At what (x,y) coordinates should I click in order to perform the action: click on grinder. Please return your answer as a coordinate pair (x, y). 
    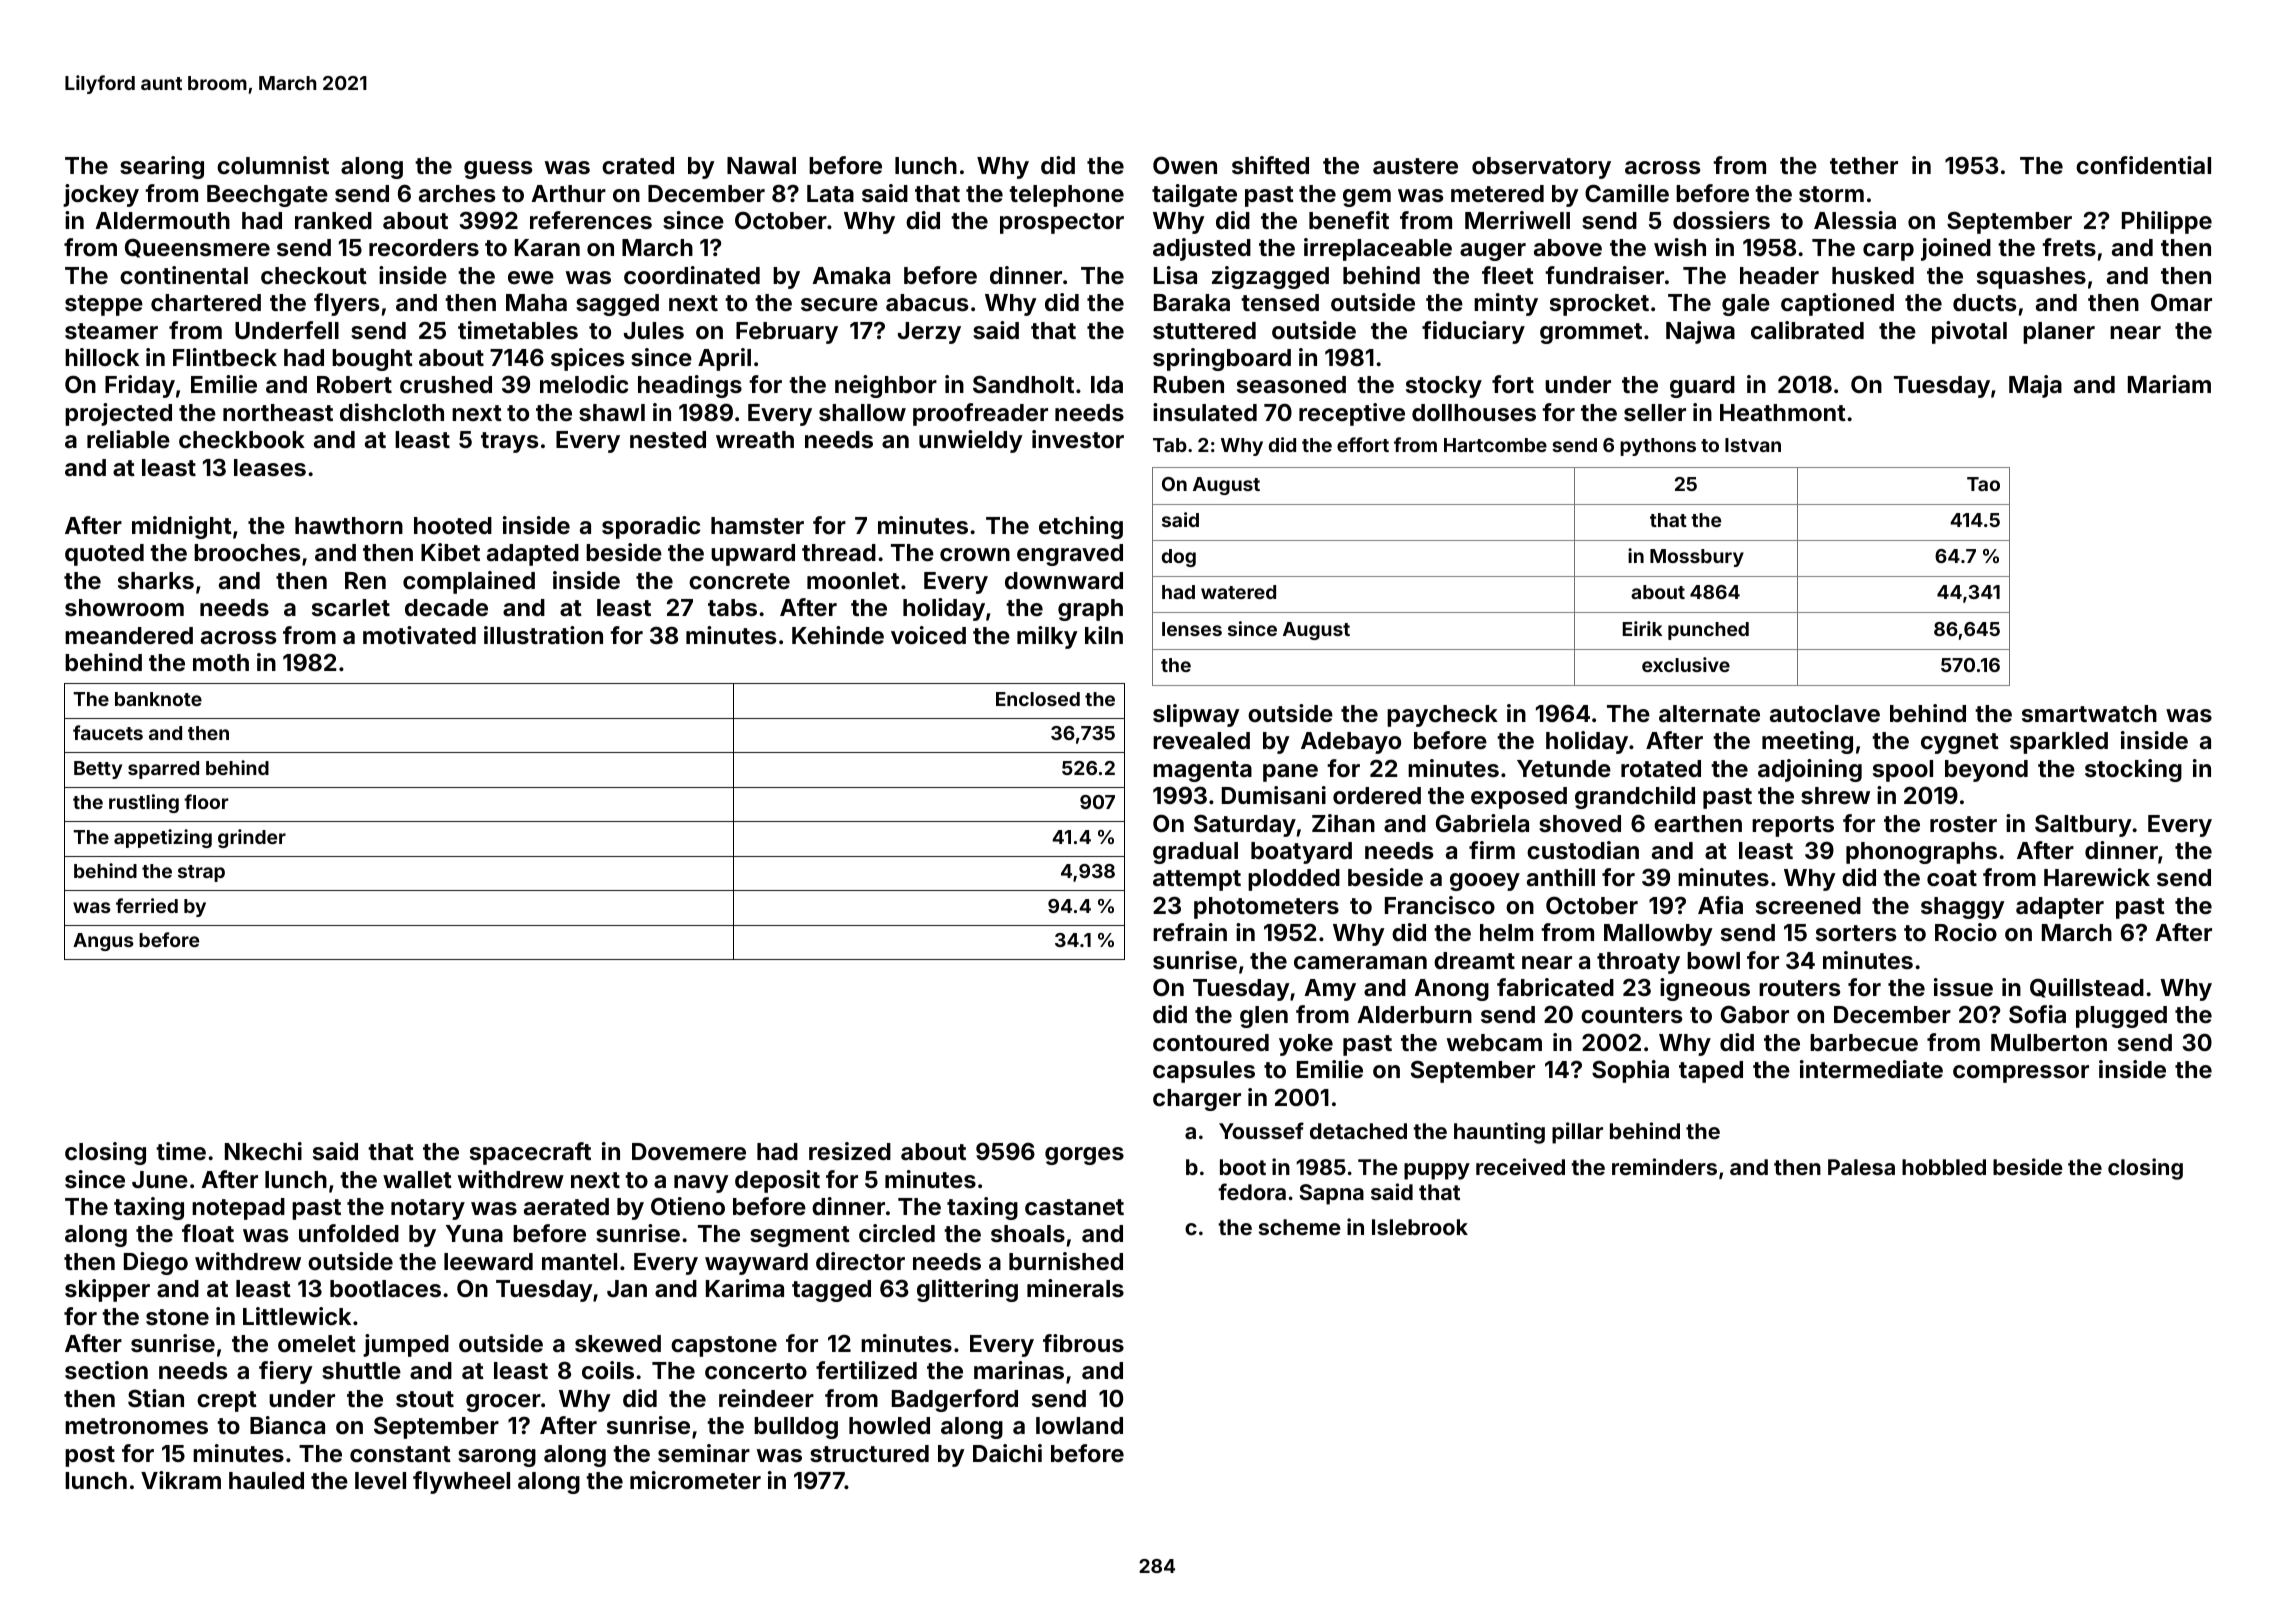
    Looking at the image, I should click on (252, 838).
